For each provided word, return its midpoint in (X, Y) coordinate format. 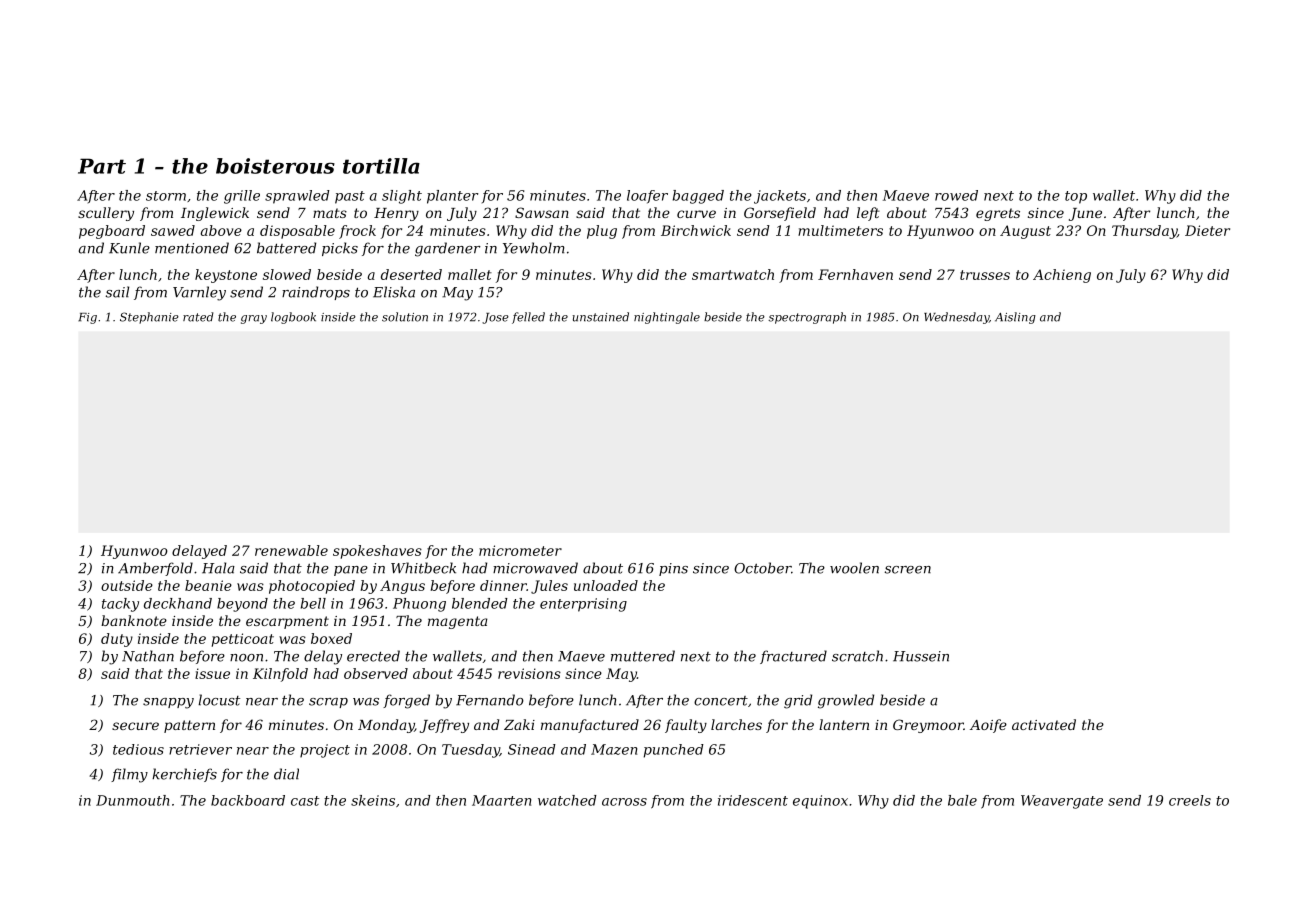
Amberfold (155, 569)
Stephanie (149, 318)
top (1076, 197)
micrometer (520, 550)
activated (1044, 724)
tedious (138, 749)
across (624, 802)
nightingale (667, 318)
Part (102, 166)
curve (696, 214)
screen (908, 570)
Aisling (1015, 318)
